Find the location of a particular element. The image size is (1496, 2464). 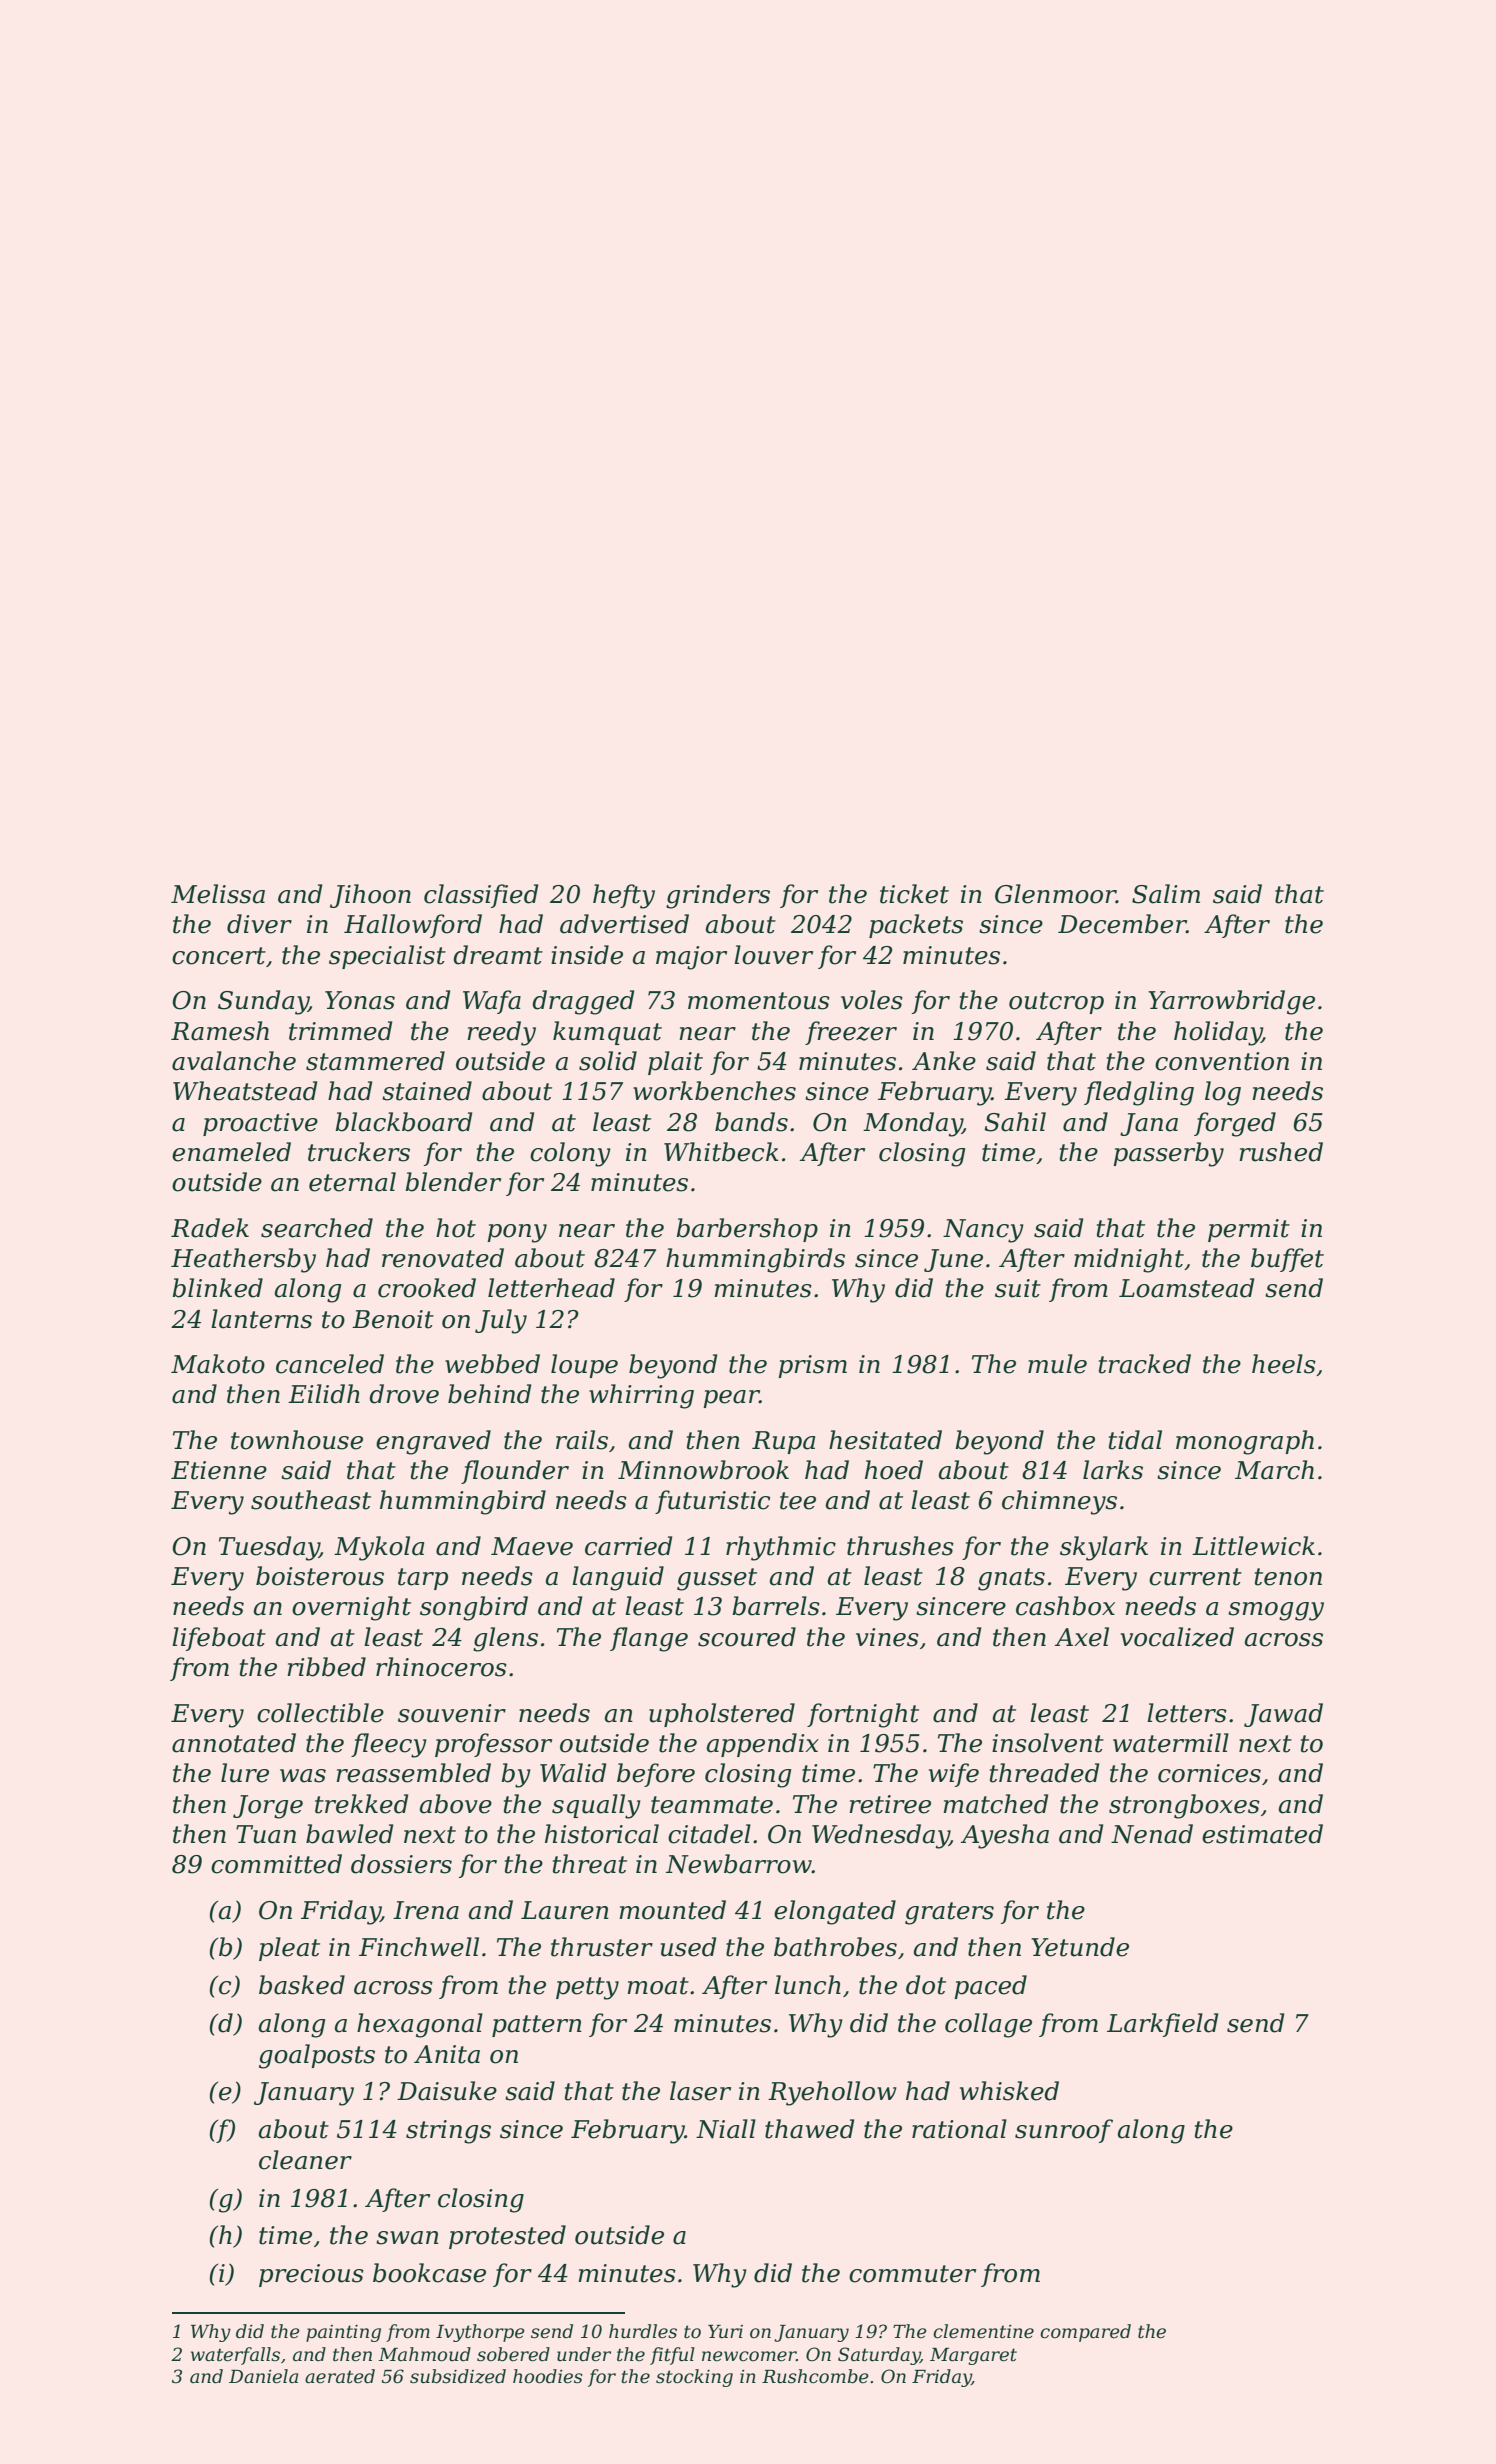

Maeve is located at coordinates (532, 1546).
